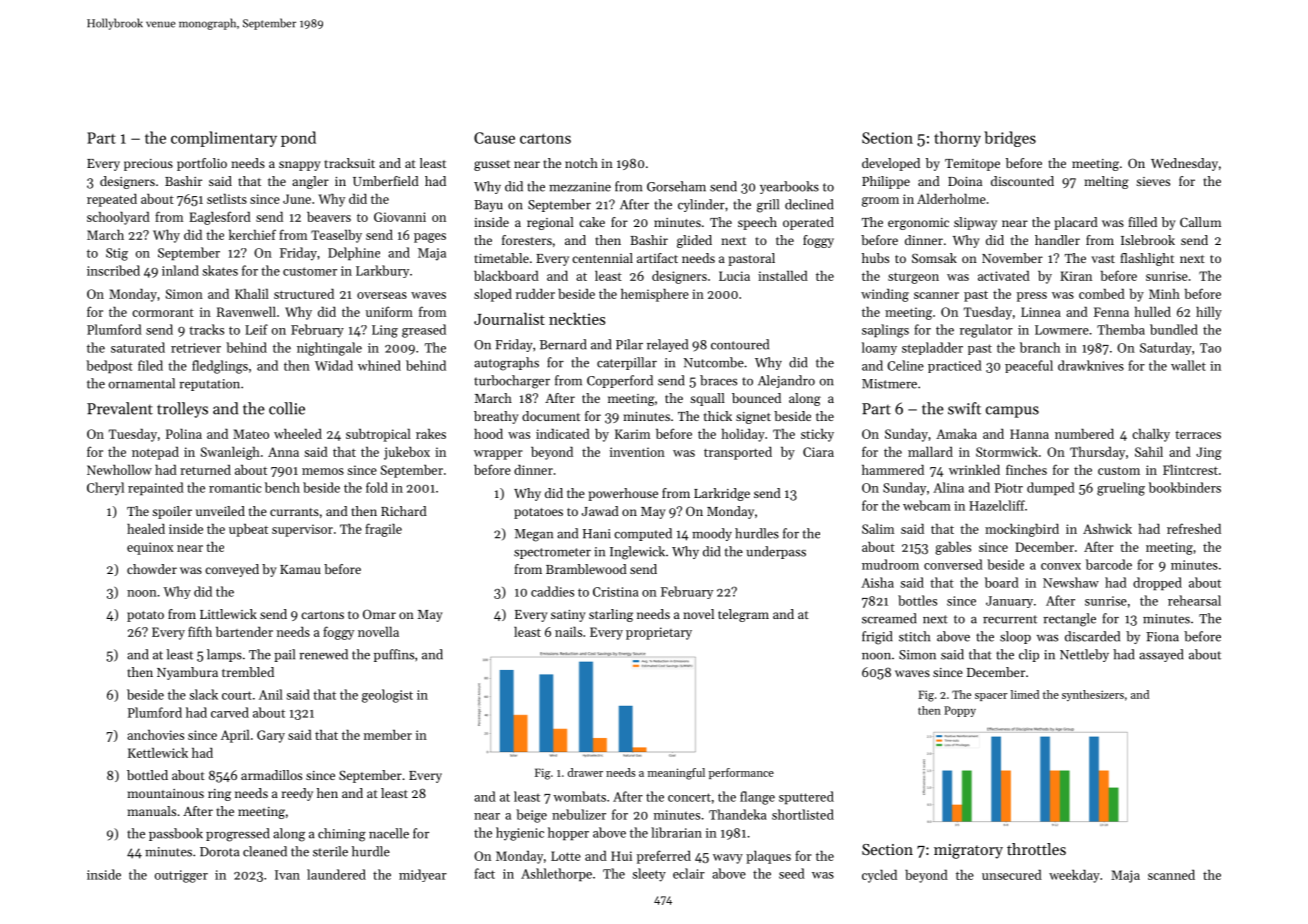 This screenshot has height=924, width=1308. What do you see at coordinates (585, 772) in the screenshot?
I see `drawer` at bounding box center [585, 772].
